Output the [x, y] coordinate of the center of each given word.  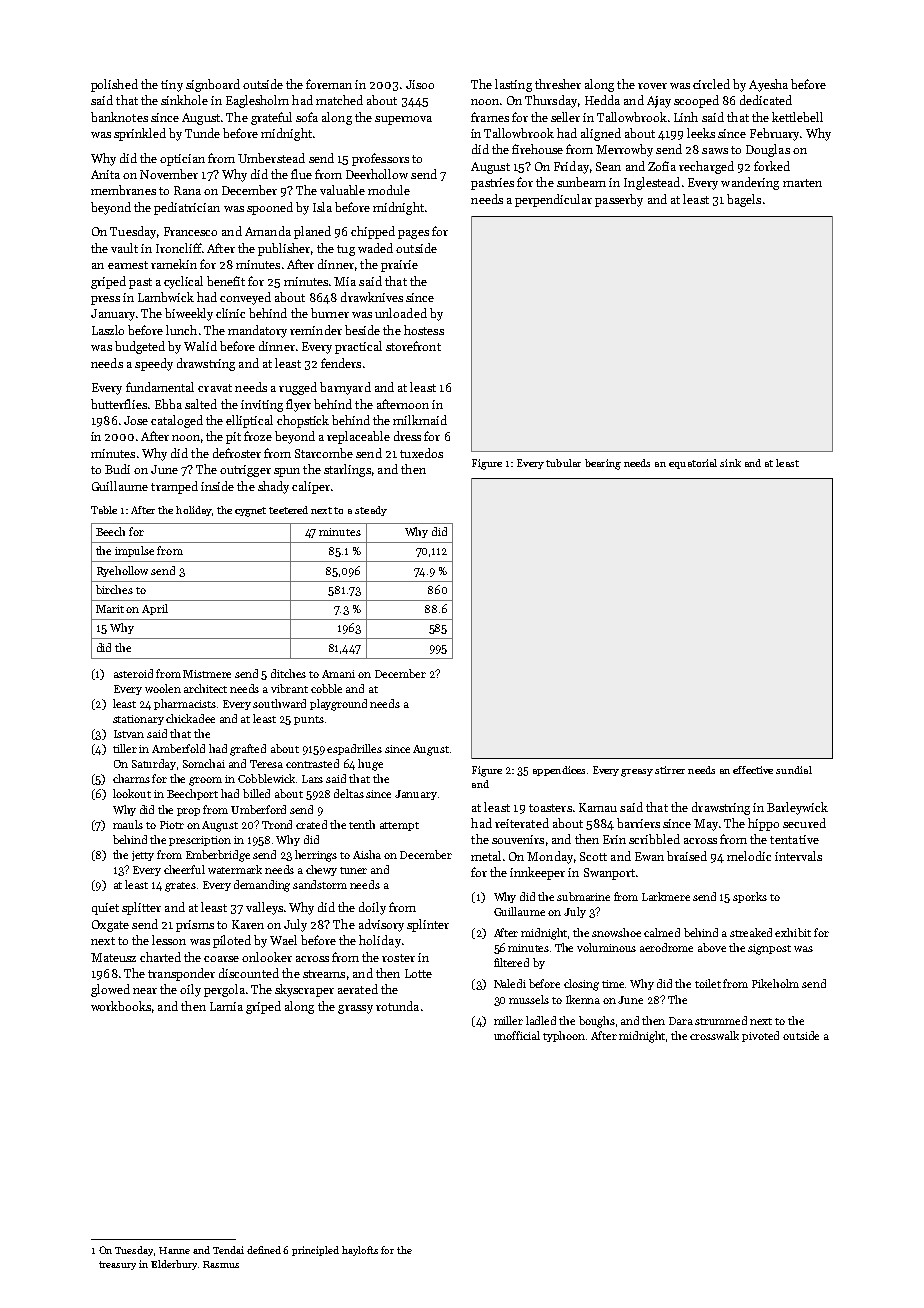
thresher [558, 84]
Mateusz [113, 957]
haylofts [360, 1251]
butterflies [119, 404]
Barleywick [797, 808]
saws [715, 151]
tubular [563, 463]
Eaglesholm [257, 101]
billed [256, 793]
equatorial [693, 464]
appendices [559, 771]
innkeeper [537, 873]
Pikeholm [775, 983]
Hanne [174, 1250]
